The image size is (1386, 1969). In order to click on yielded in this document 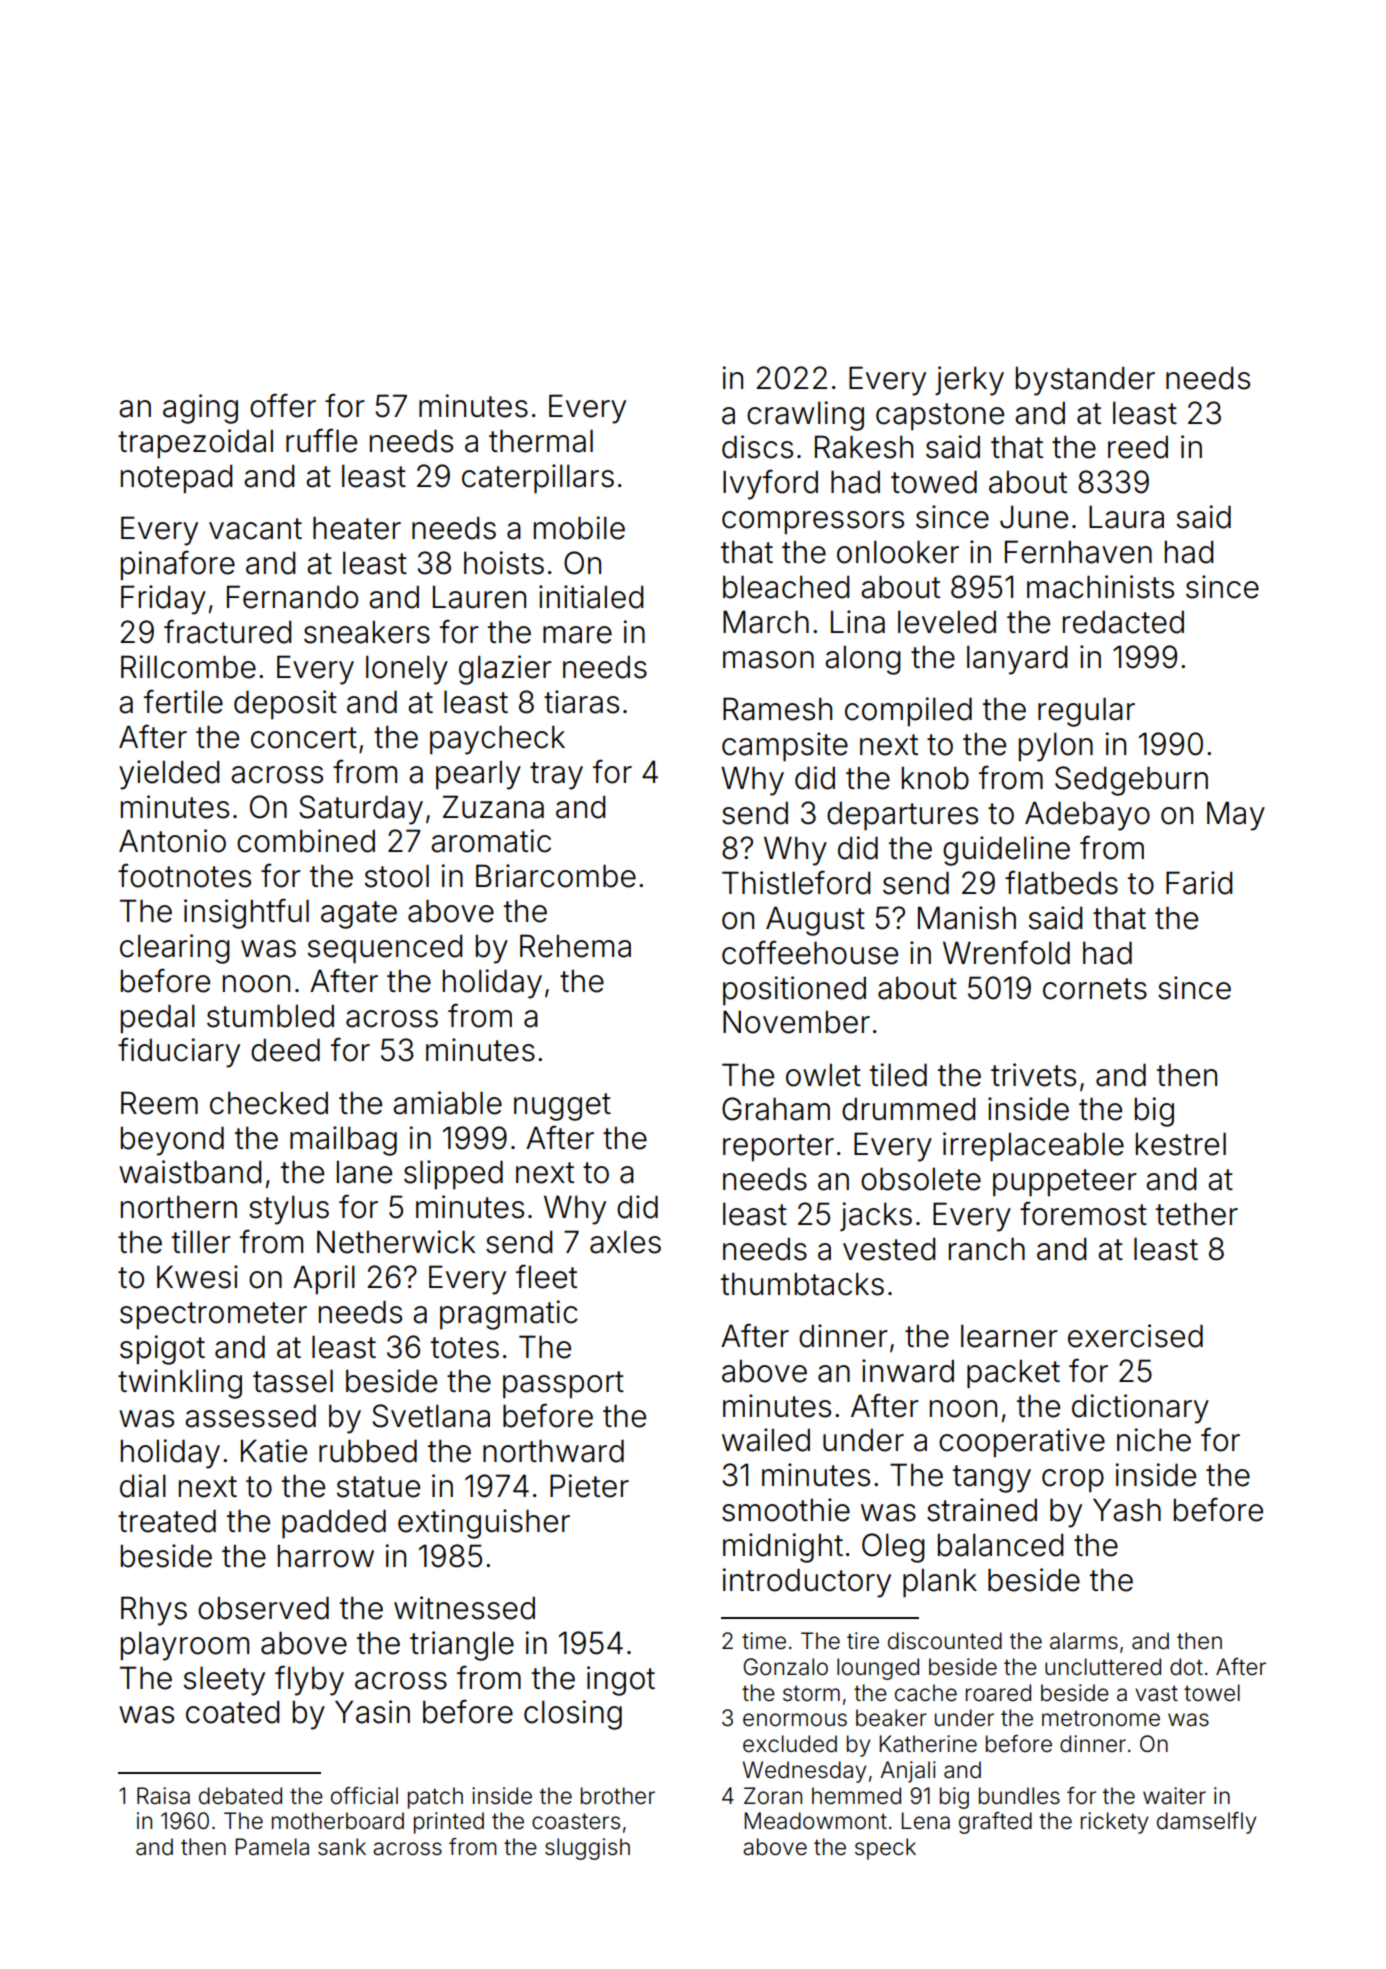, I will do `click(169, 775)`.
